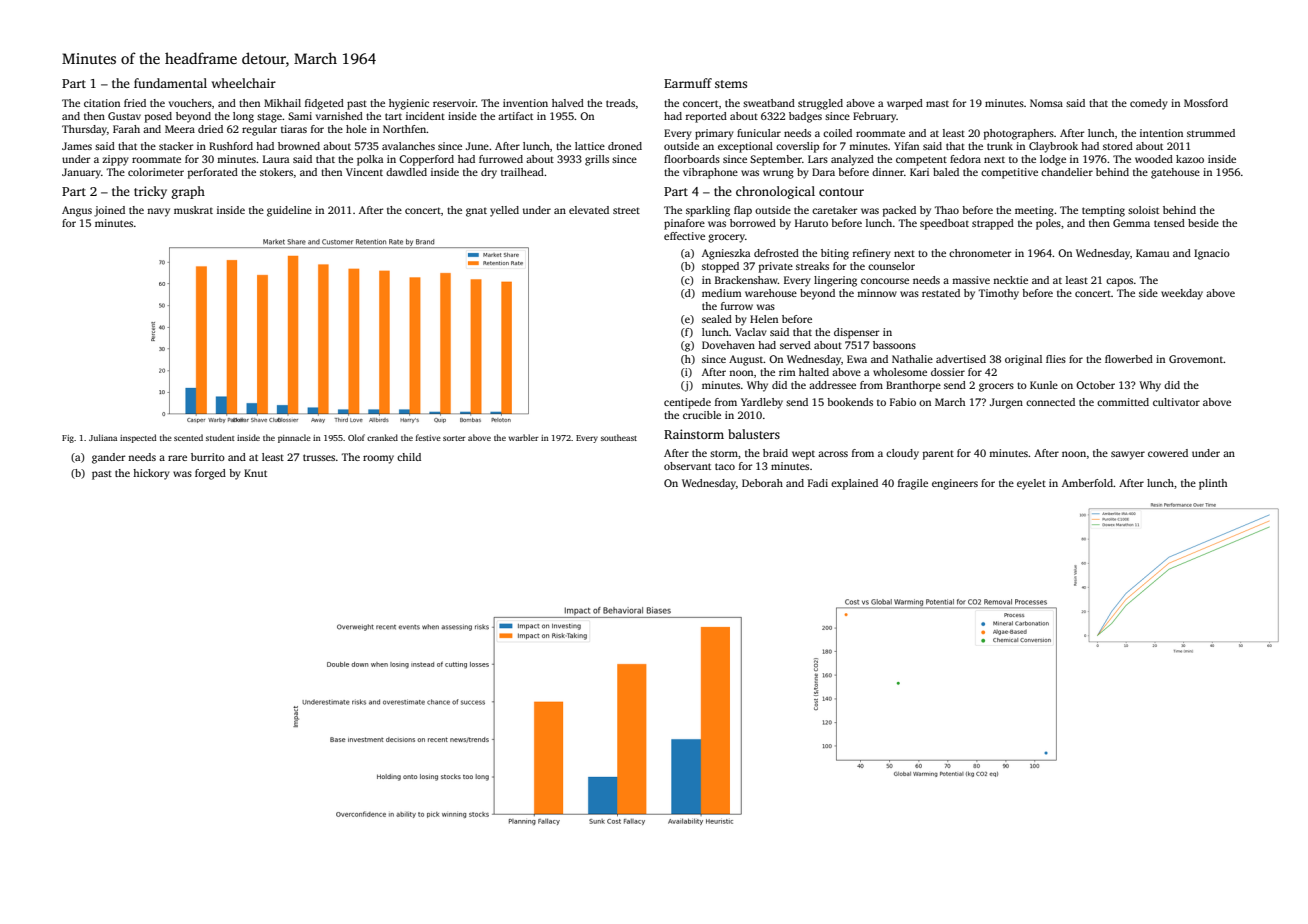 This screenshot has width=1308, height=924. What do you see at coordinates (818, 159) in the screenshot?
I see `Lars` at bounding box center [818, 159].
